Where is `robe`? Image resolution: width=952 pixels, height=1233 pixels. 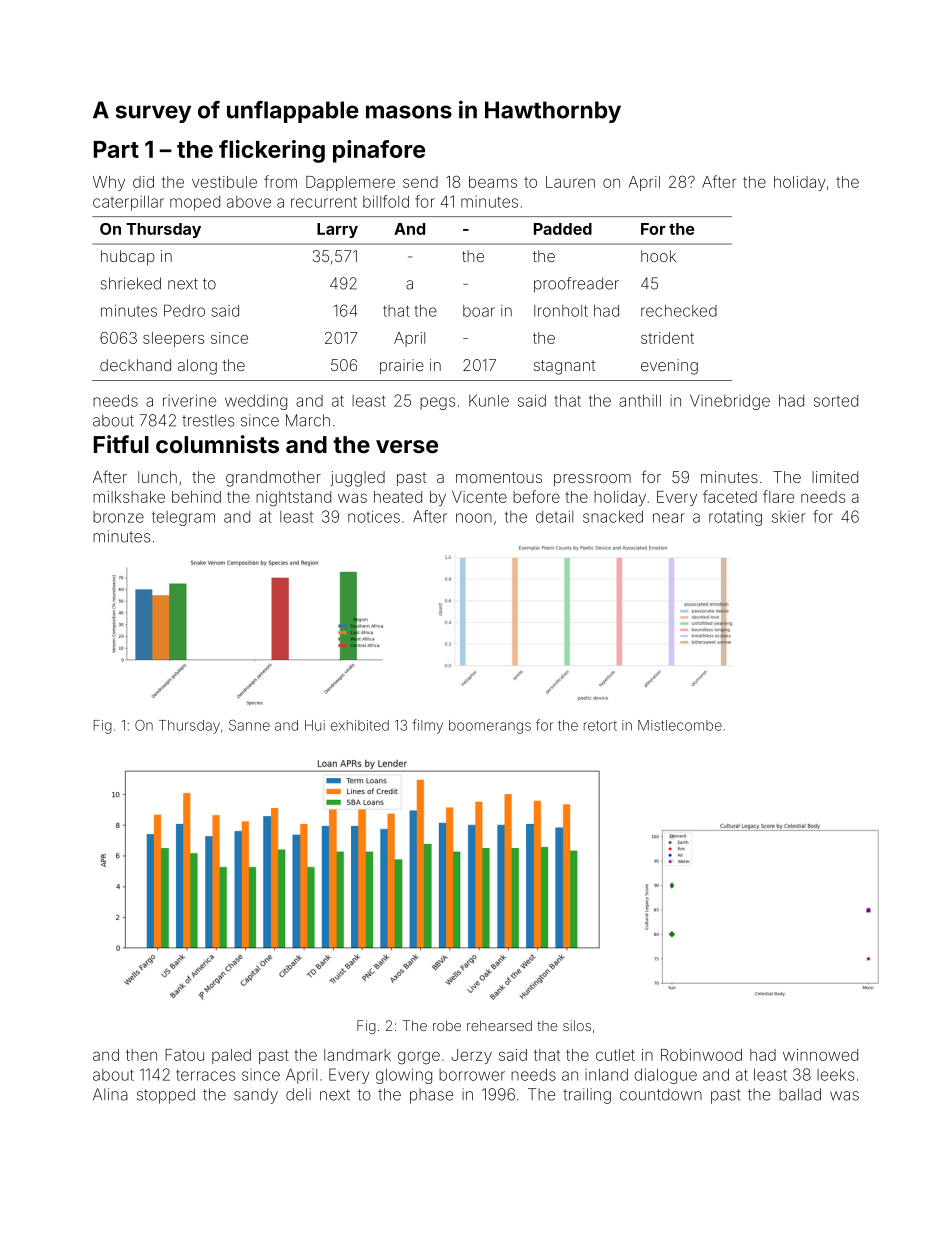
robe is located at coordinates (447, 1025).
